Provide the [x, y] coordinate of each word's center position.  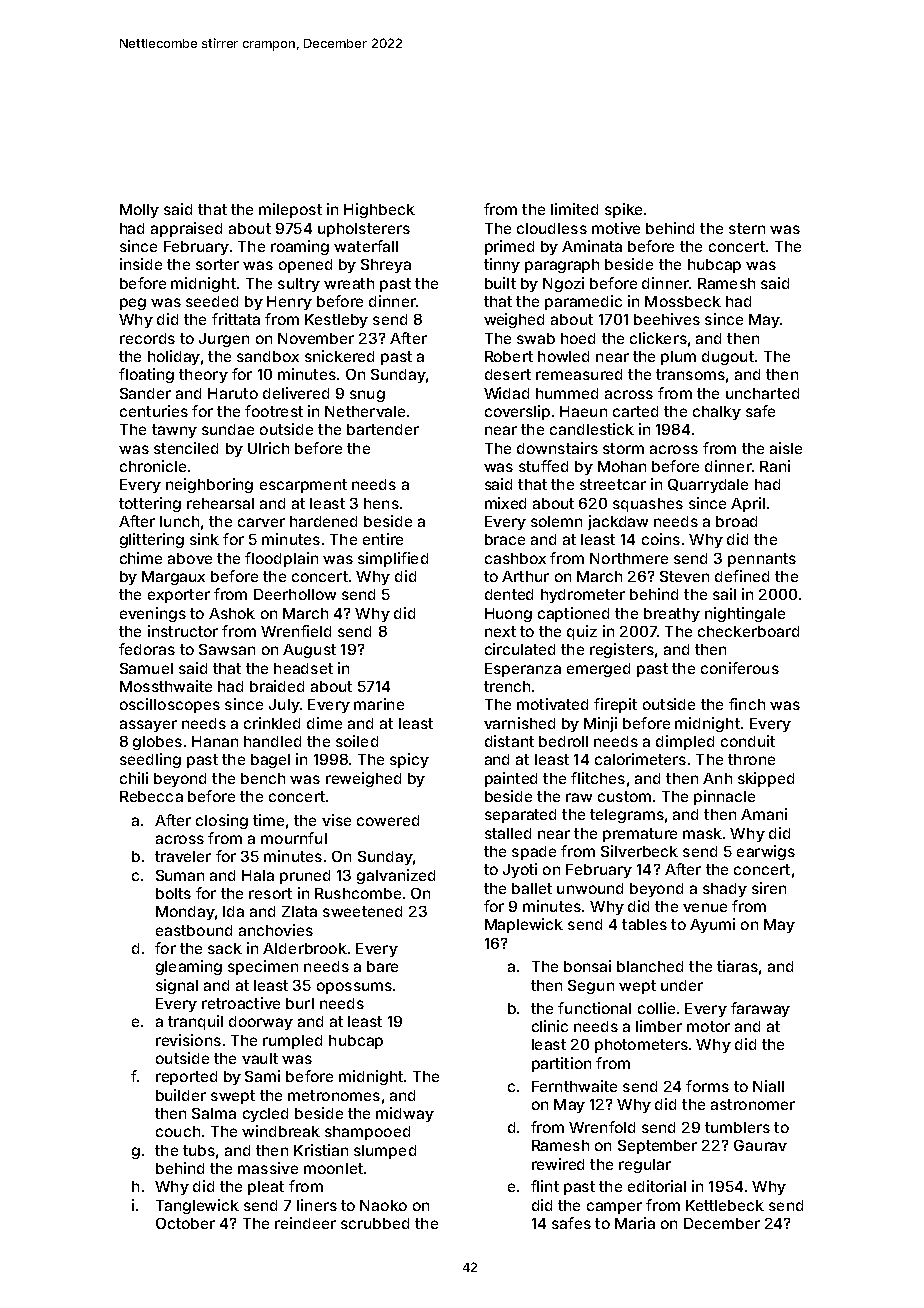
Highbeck [379, 210]
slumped [385, 1152]
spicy [409, 760]
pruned [305, 877]
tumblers [737, 1127]
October [185, 1223]
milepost [290, 210]
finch [747, 704]
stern [747, 228]
